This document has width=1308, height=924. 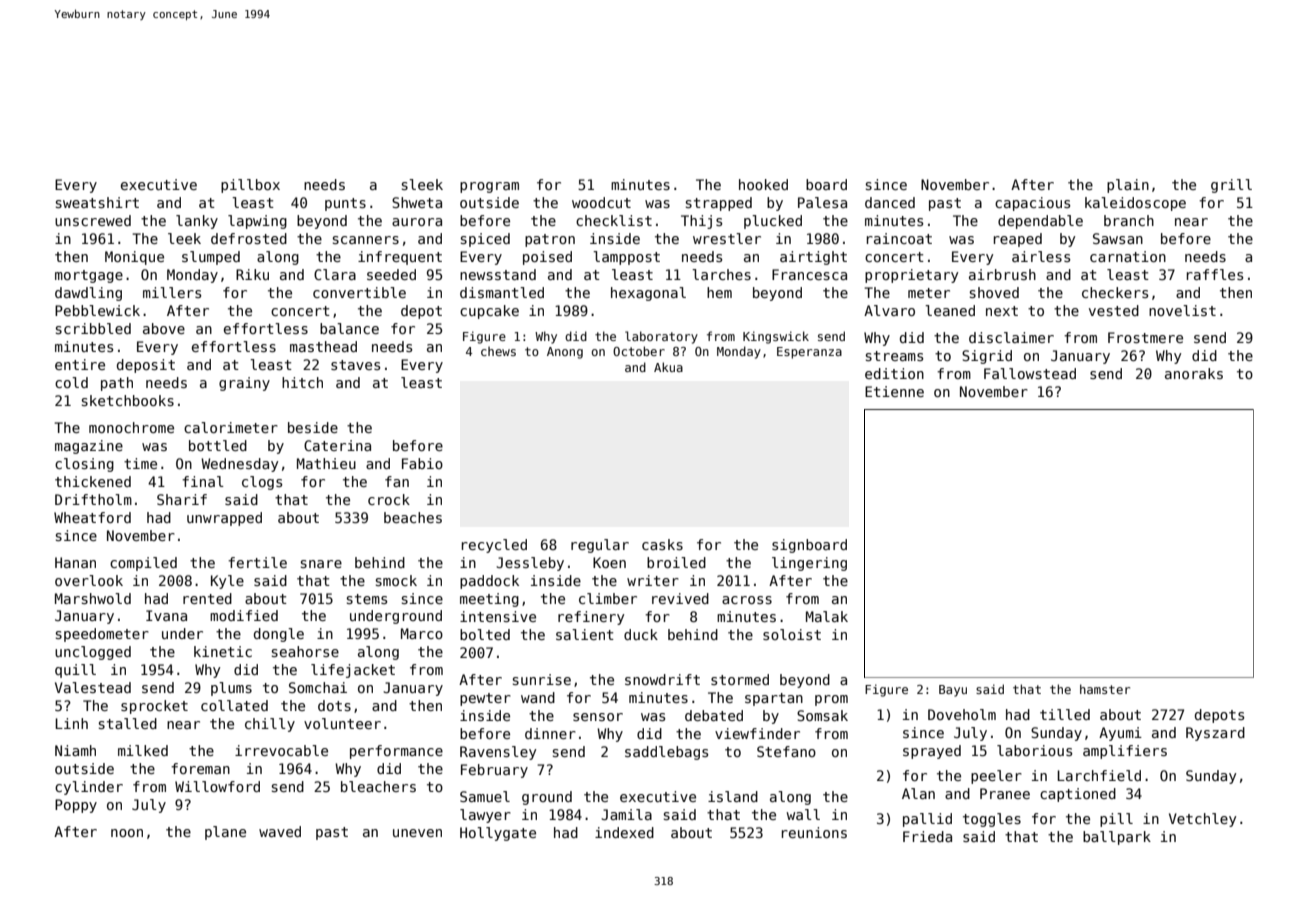 I want to click on carnation, so click(x=1128, y=256).
